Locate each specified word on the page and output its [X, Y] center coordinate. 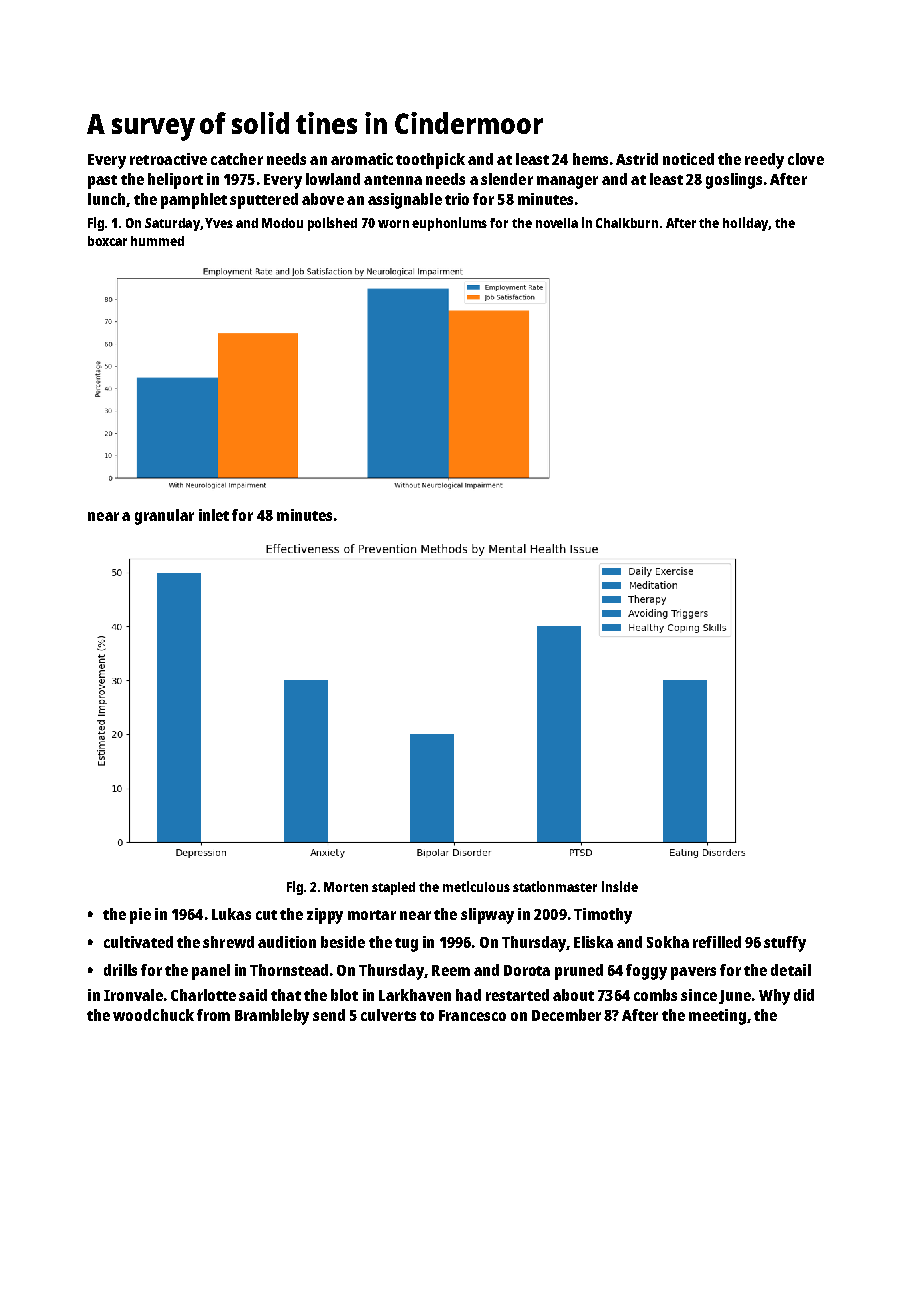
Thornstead [289, 970]
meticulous [476, 886]
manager [567, 182]
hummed [157, 241]
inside [620, 886]
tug [406, 945]
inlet [214, 515]
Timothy [603, 916]
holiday [745, 224]
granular [164, 517]
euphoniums [449, 224]
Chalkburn [627, 223]
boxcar [107, 241]
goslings [734, 181]
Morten [346, 887]
